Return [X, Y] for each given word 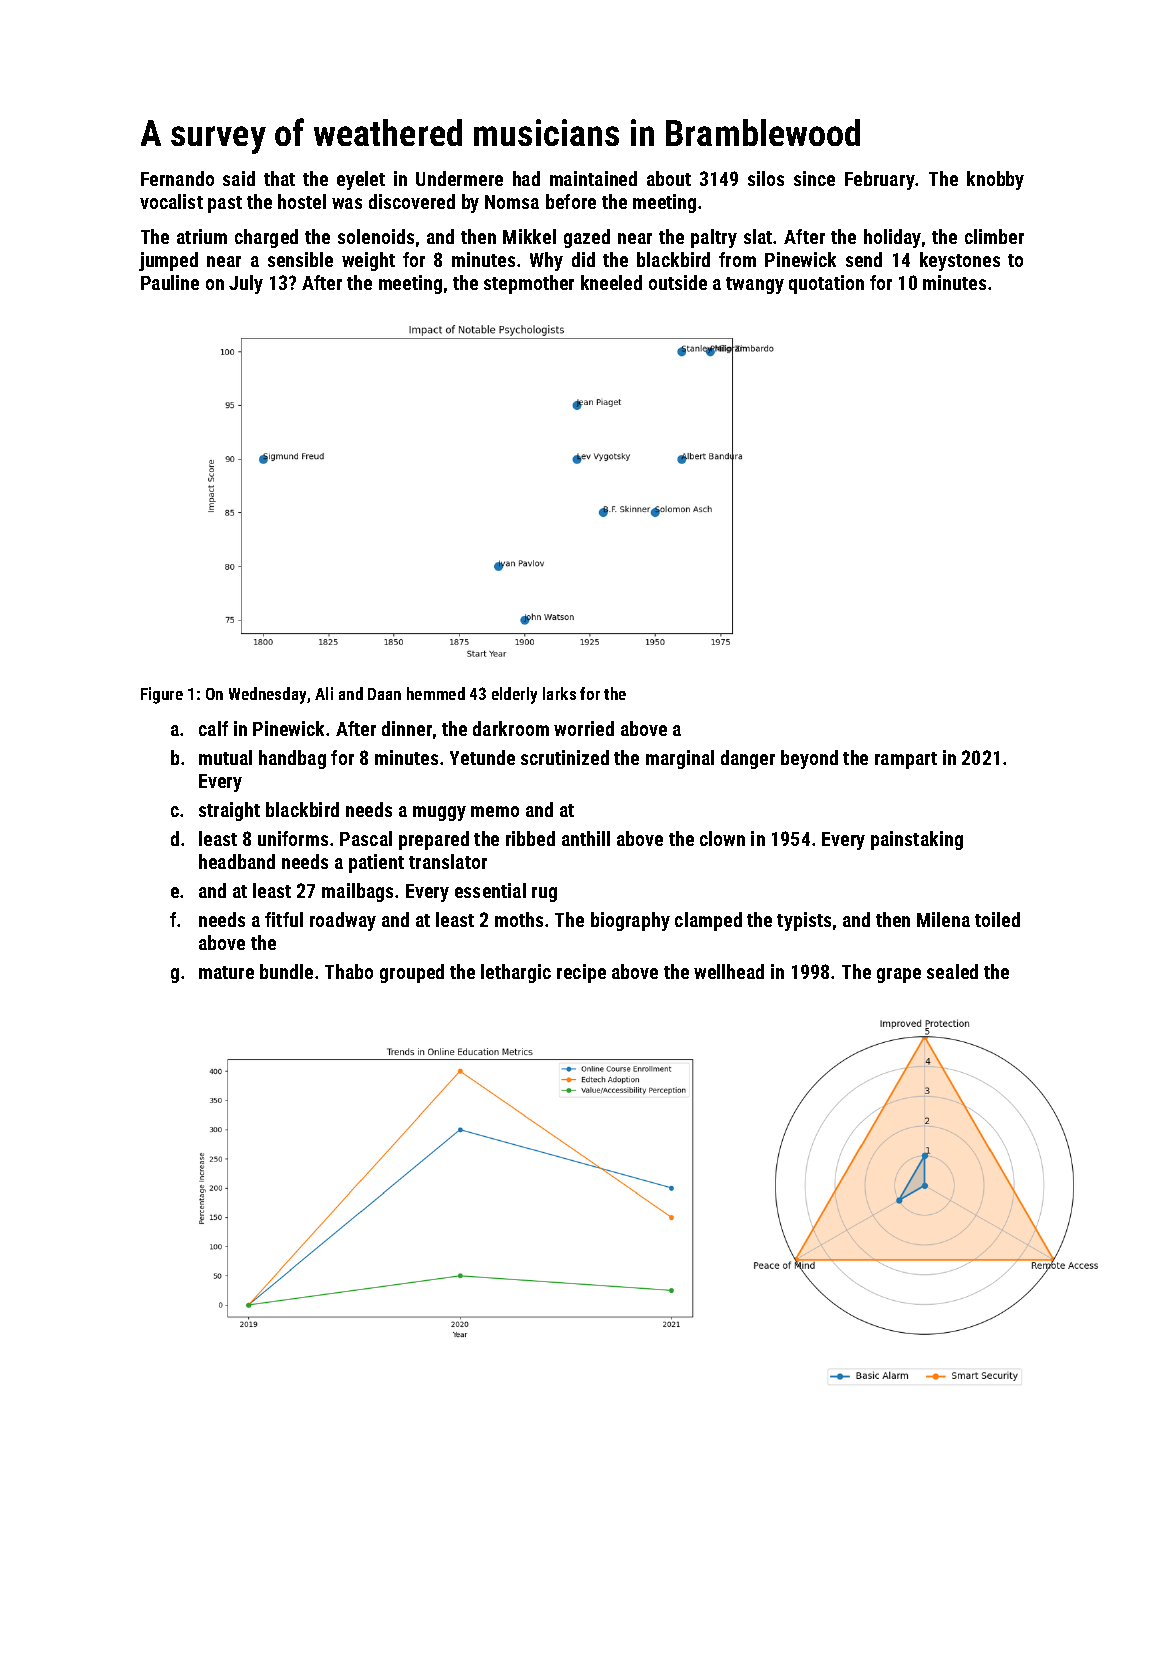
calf [213, 728]
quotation [826, 284]
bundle [286, 971]
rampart [906, 760]
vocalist [171, 201]
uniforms [293, 838]
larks [559, 693]
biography [630, 921]
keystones [960, 261]
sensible [300, 259]
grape [899, 975]
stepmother [529, 284]
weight [368, 261]
